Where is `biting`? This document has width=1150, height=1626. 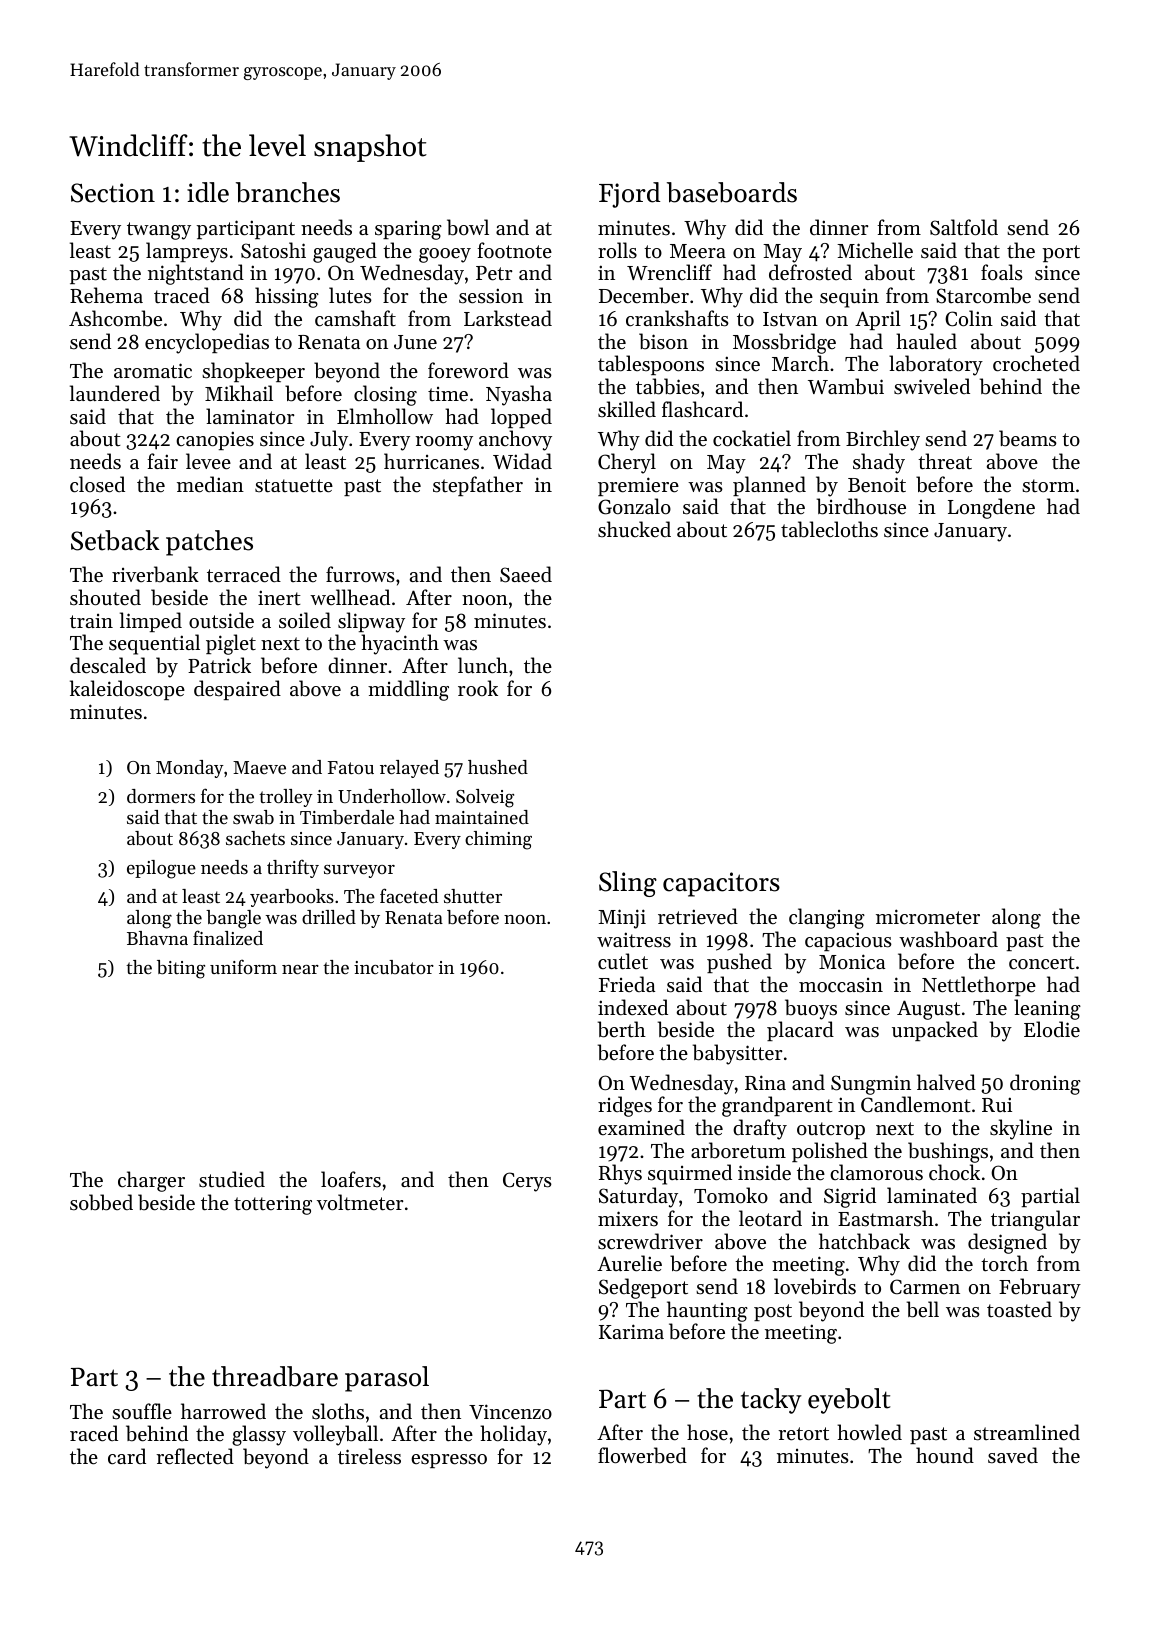
biting is located at coordinates (181, 969).
